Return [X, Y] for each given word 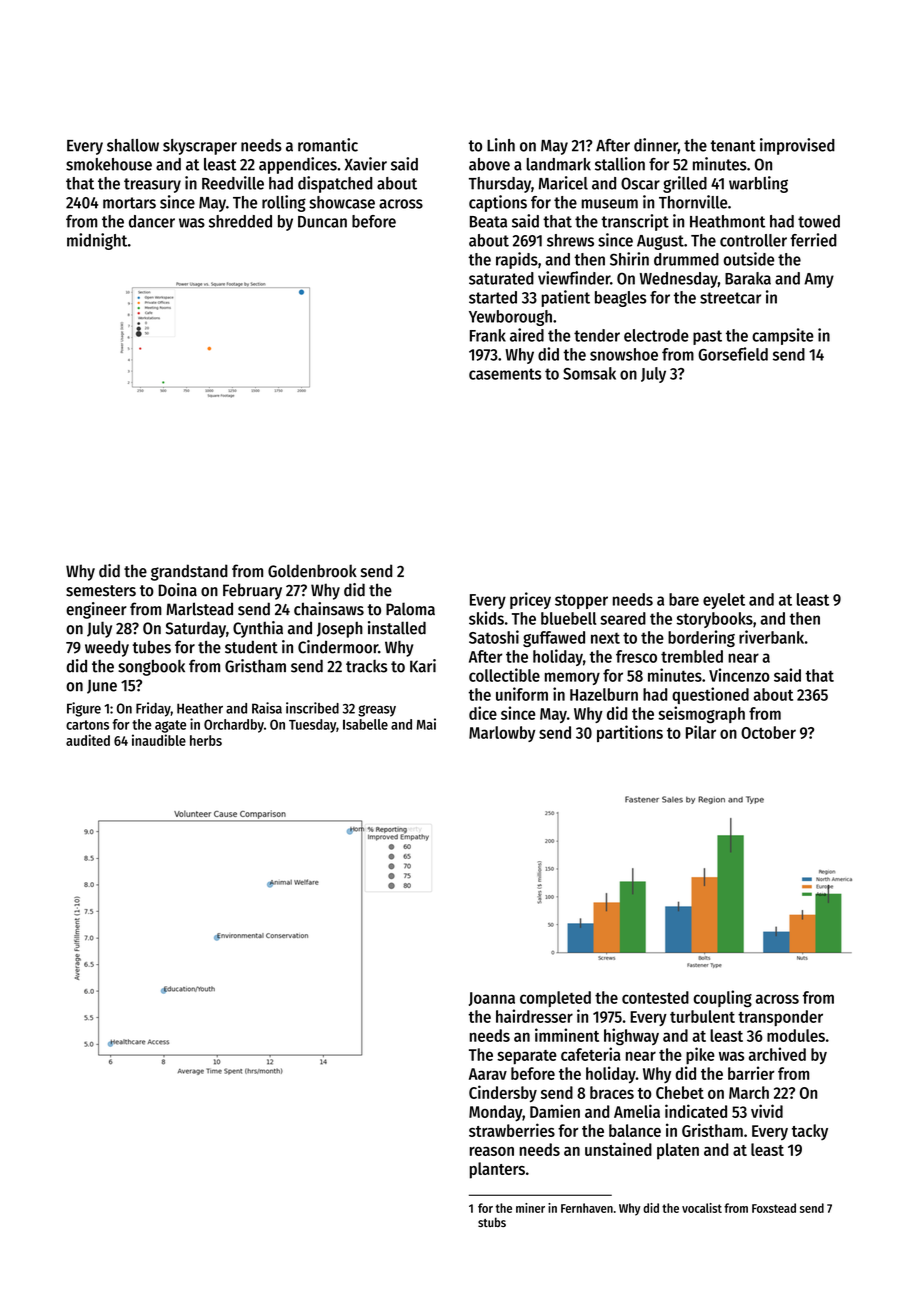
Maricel [563, 183]
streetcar [730, 298]
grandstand [189, 572]
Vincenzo [739, 675]
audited [88, 740]
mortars [129, 203]
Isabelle [365, 724]
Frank [488, 335]
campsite [783, 336]
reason [492, 1151]
